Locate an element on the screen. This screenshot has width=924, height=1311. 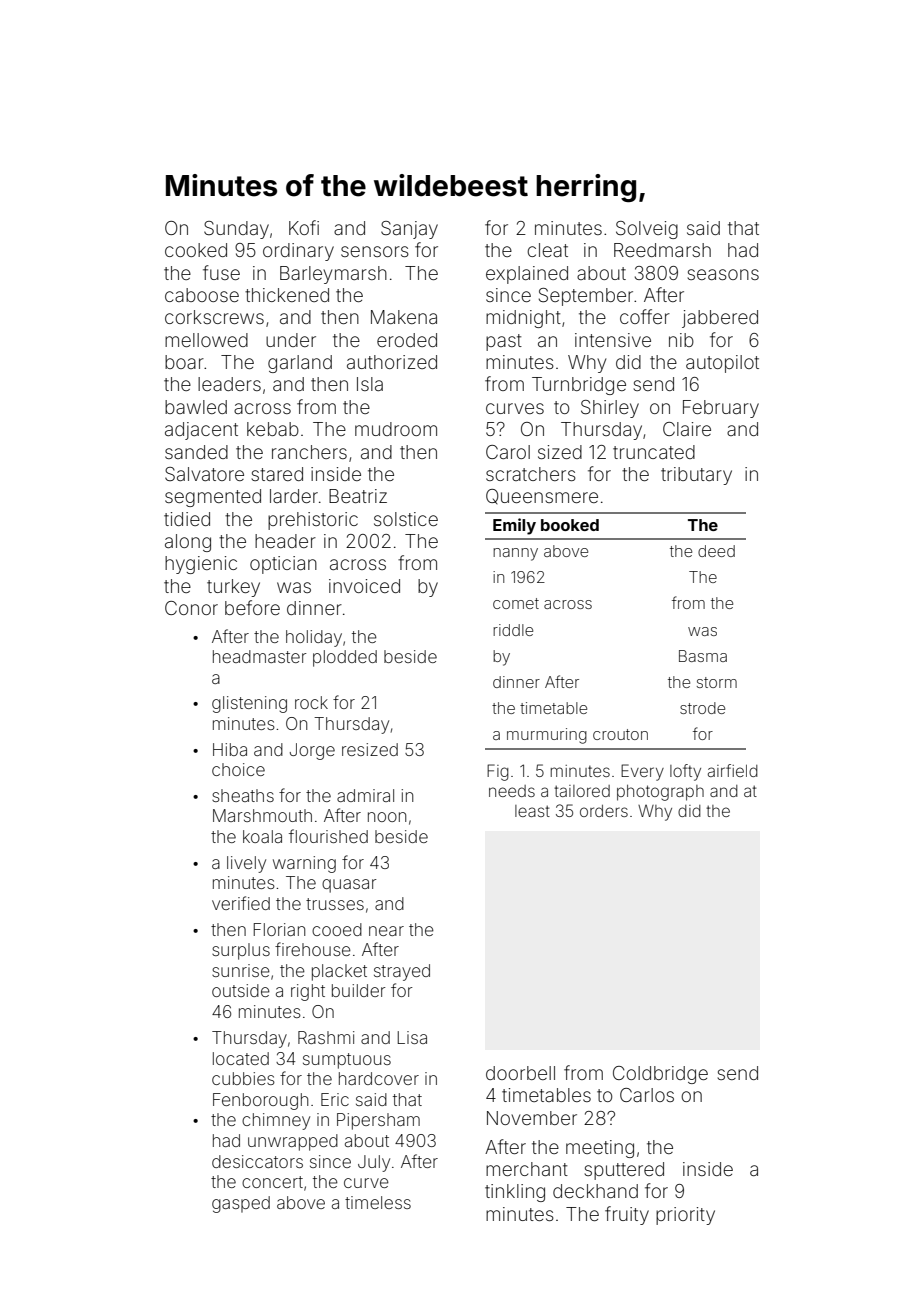
strayed is located at coordinates (402, 972).
